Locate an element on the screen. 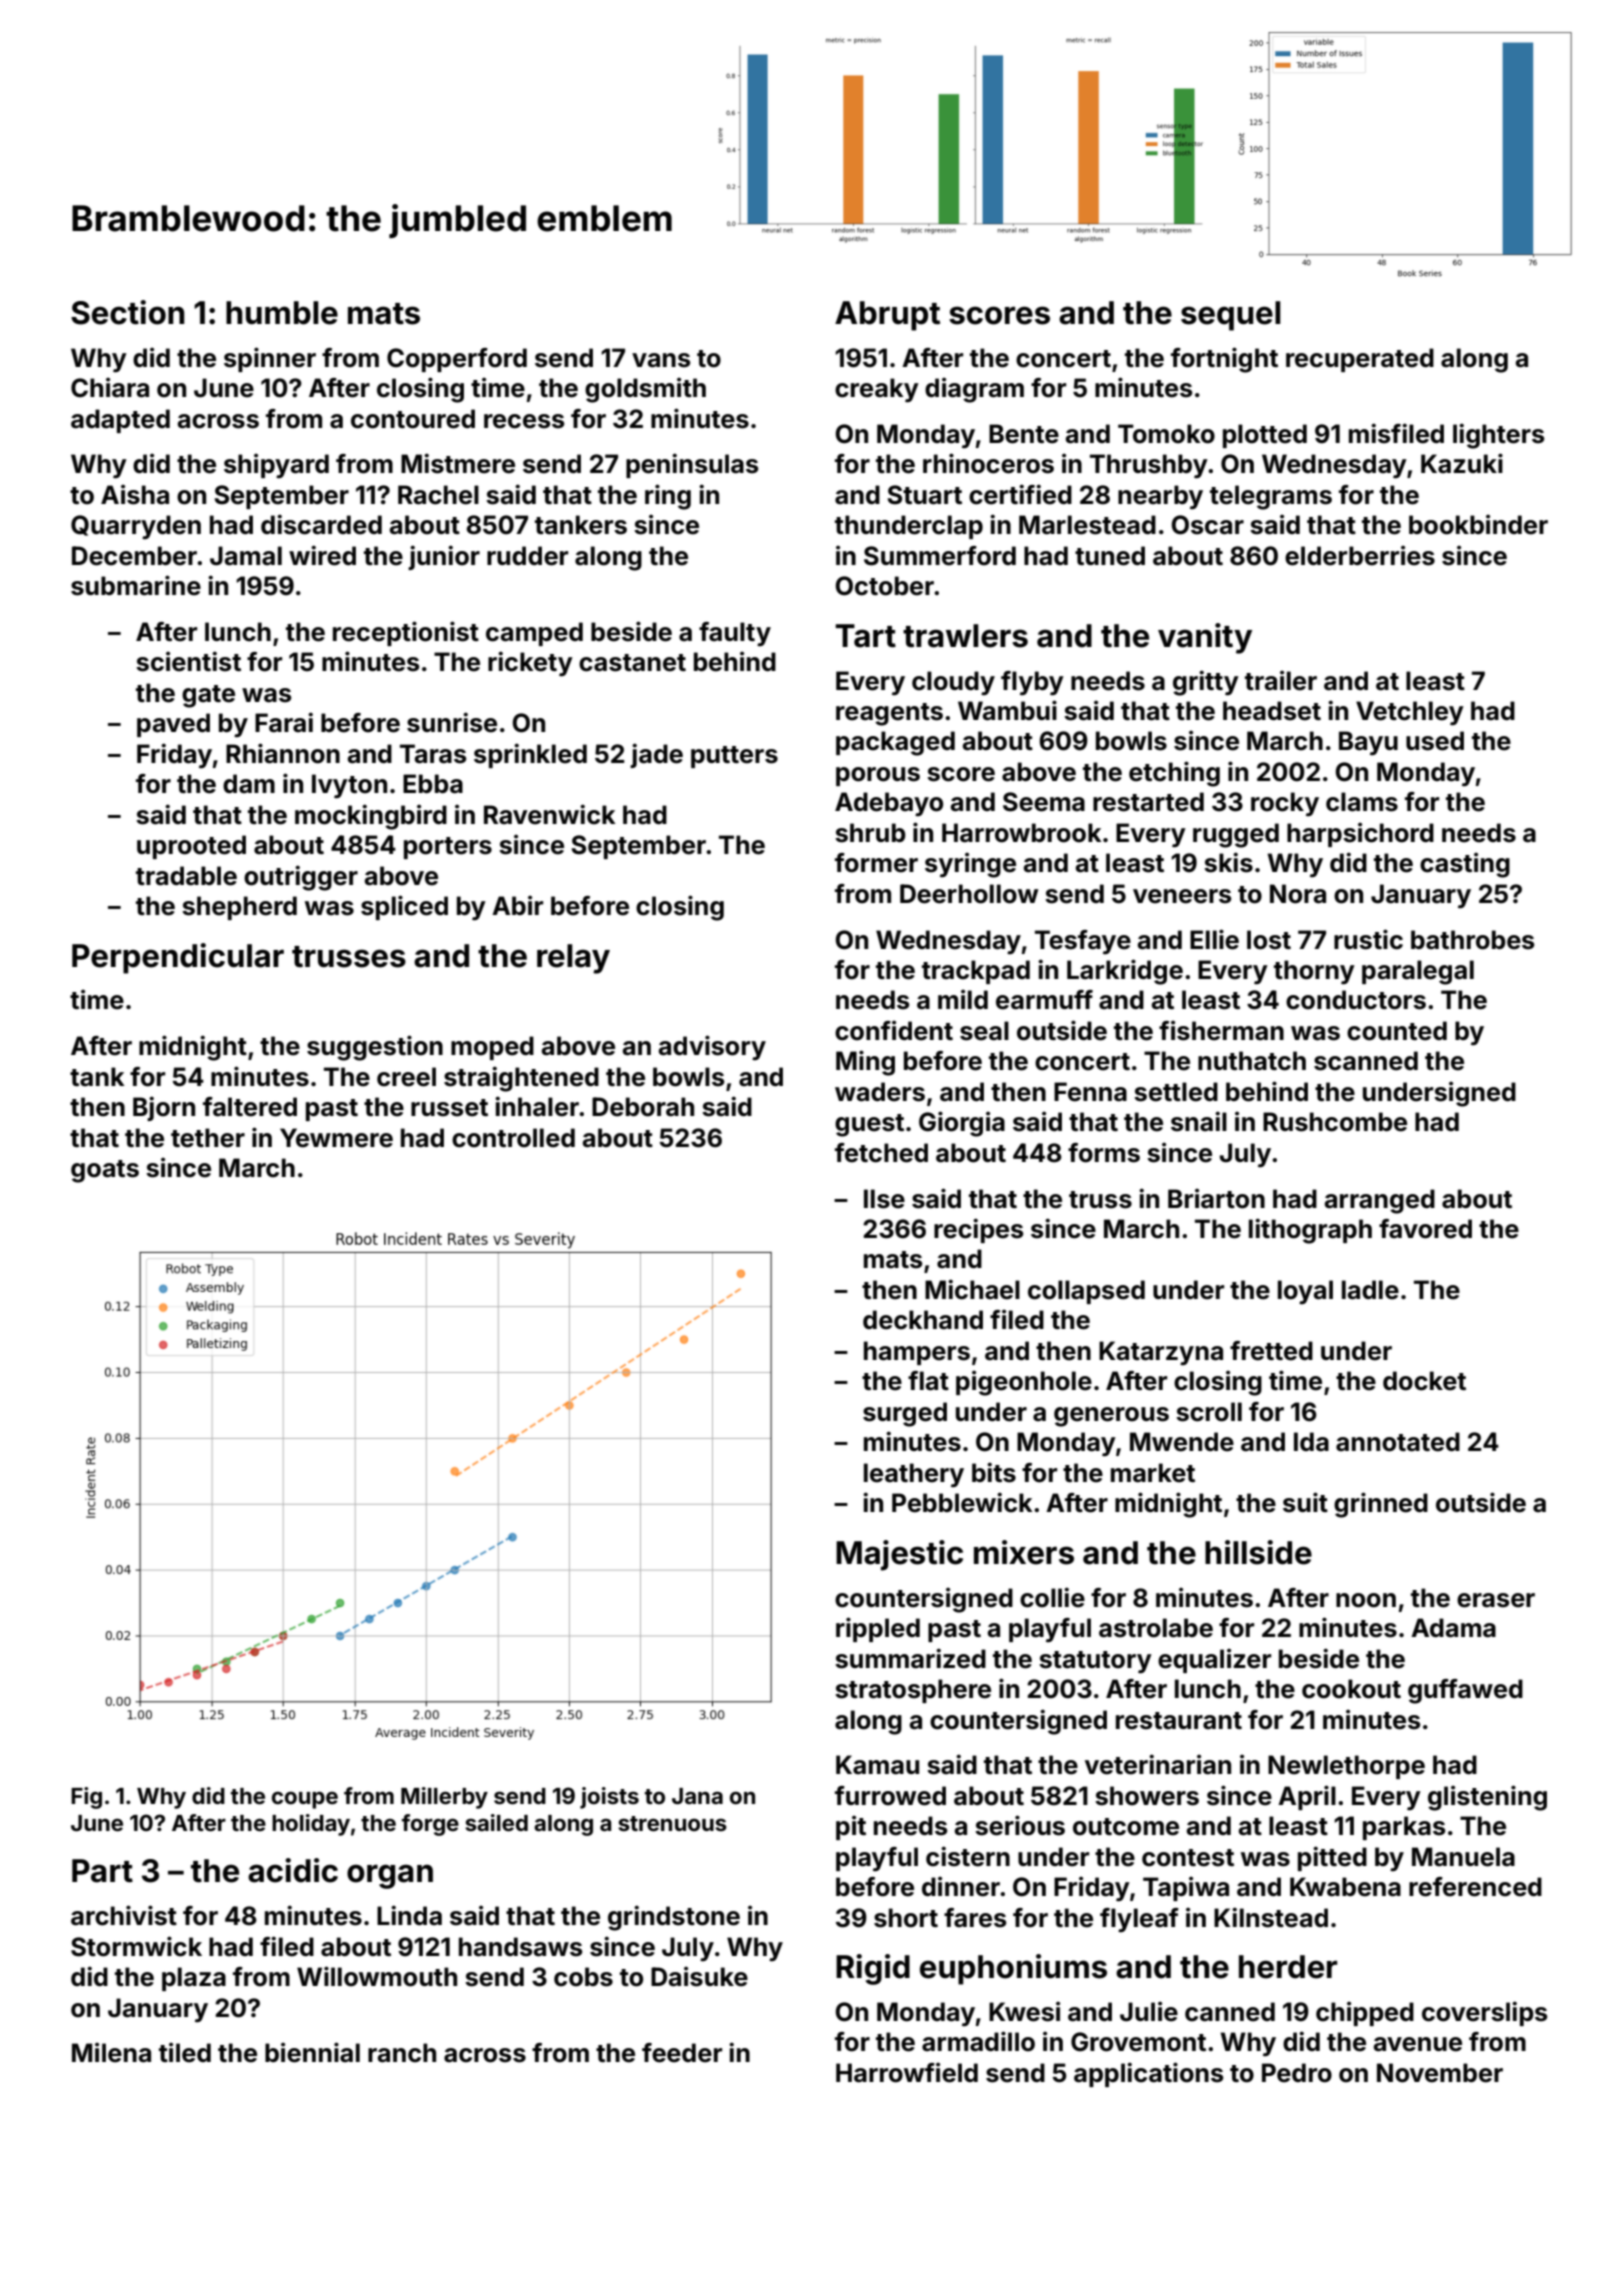 This screenshot has width=1620, height=2292. Milena is located at coordinates (111, 2052).
